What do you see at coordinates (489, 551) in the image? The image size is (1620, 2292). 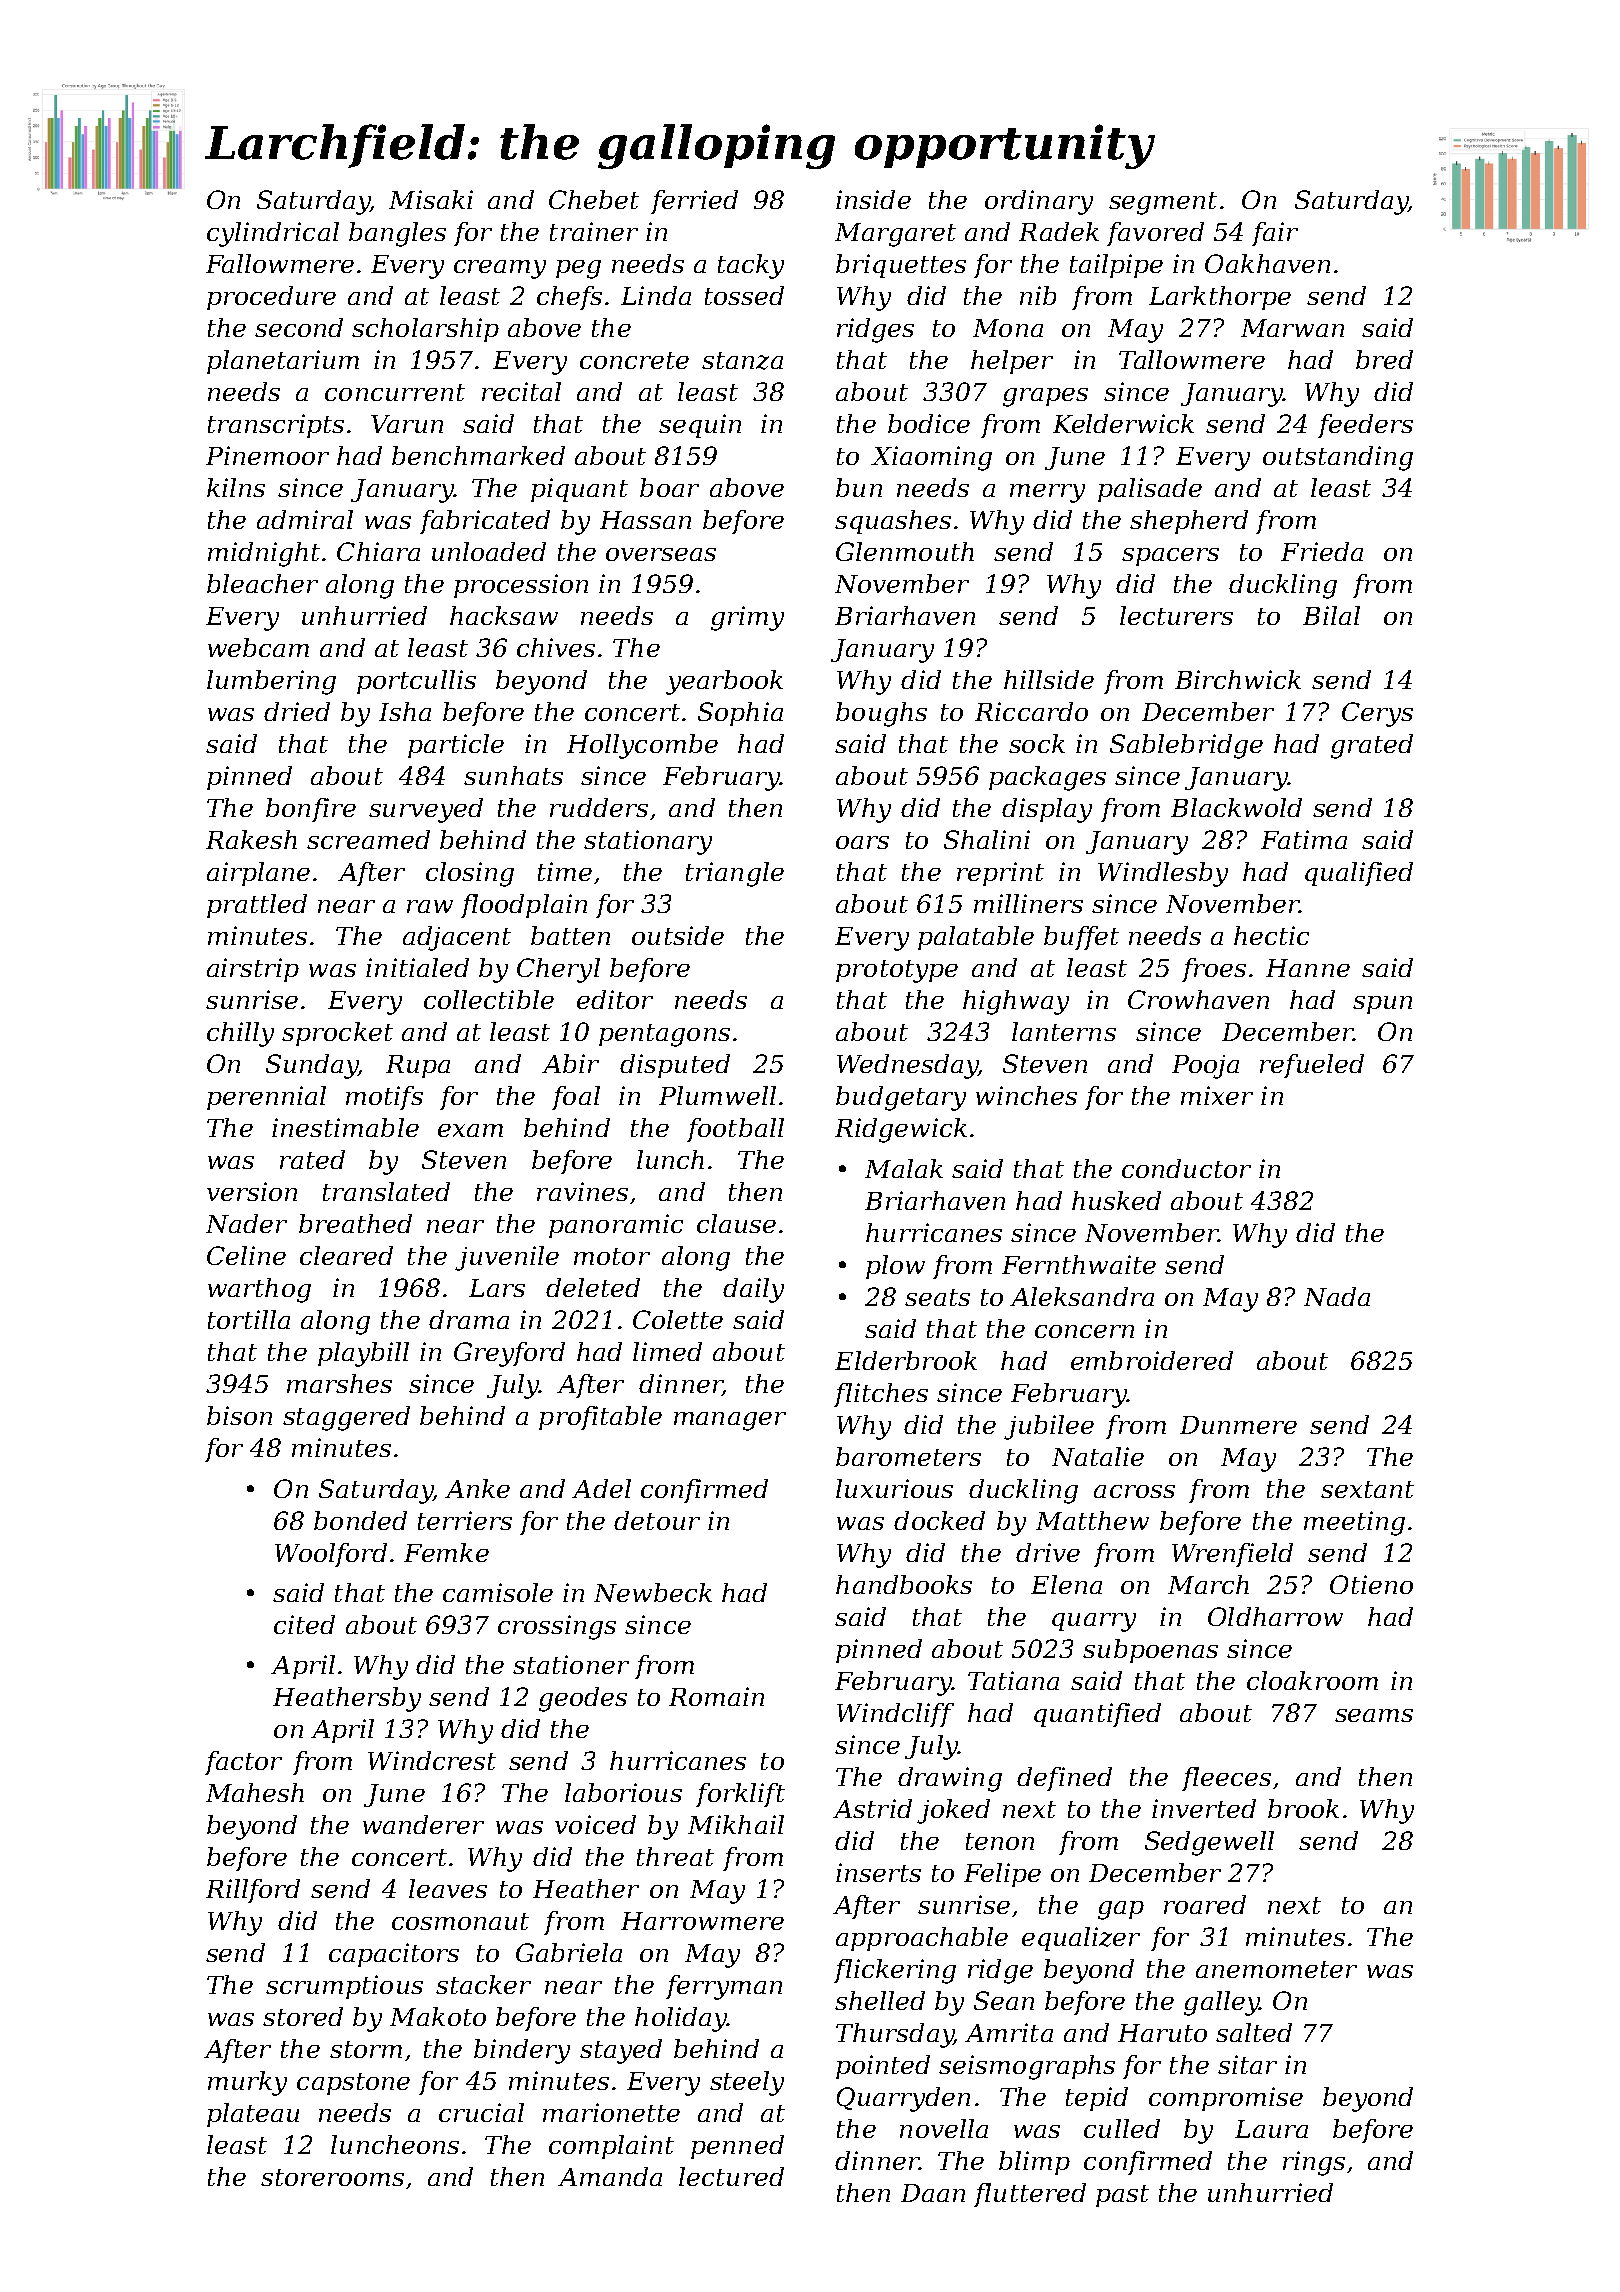 I see `unloaded` at bounding box center [489, 551].
